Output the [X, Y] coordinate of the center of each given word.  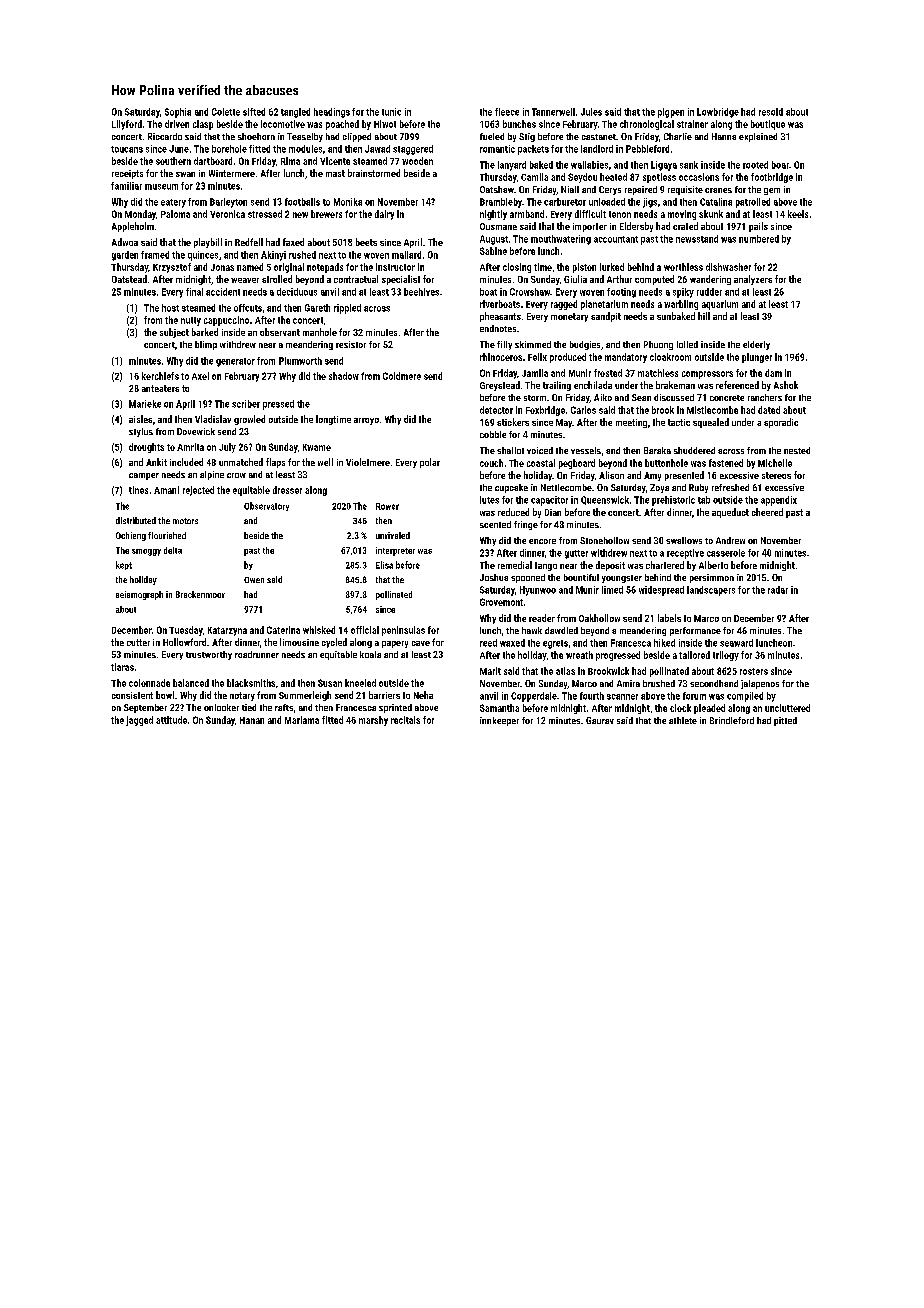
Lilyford [127, 125]
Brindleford [732, 720]
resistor [351, 344]
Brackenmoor [200, 594]
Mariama [302, 720]
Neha [423, 695]
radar [778, 590]
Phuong [658, 345]
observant [280, 332]
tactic [679, 422]
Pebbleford [647, 149]
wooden [417, 161]
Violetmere [368, 462]
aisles [140, 419]
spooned [528, 578]
